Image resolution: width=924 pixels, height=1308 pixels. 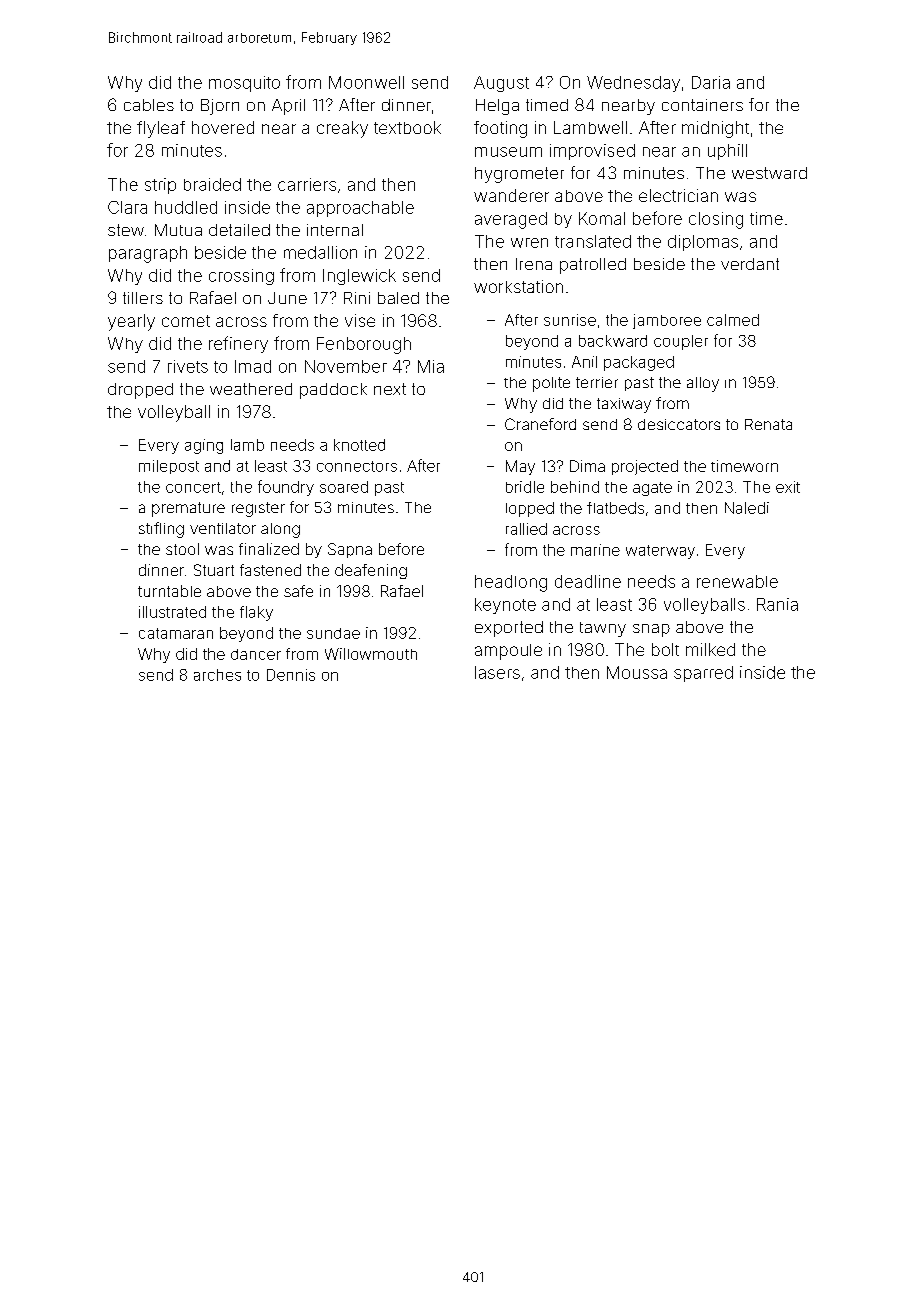 What do you see at coordinates (280, 530) in the page?
I see `along` at bounding box center [280, 530].
